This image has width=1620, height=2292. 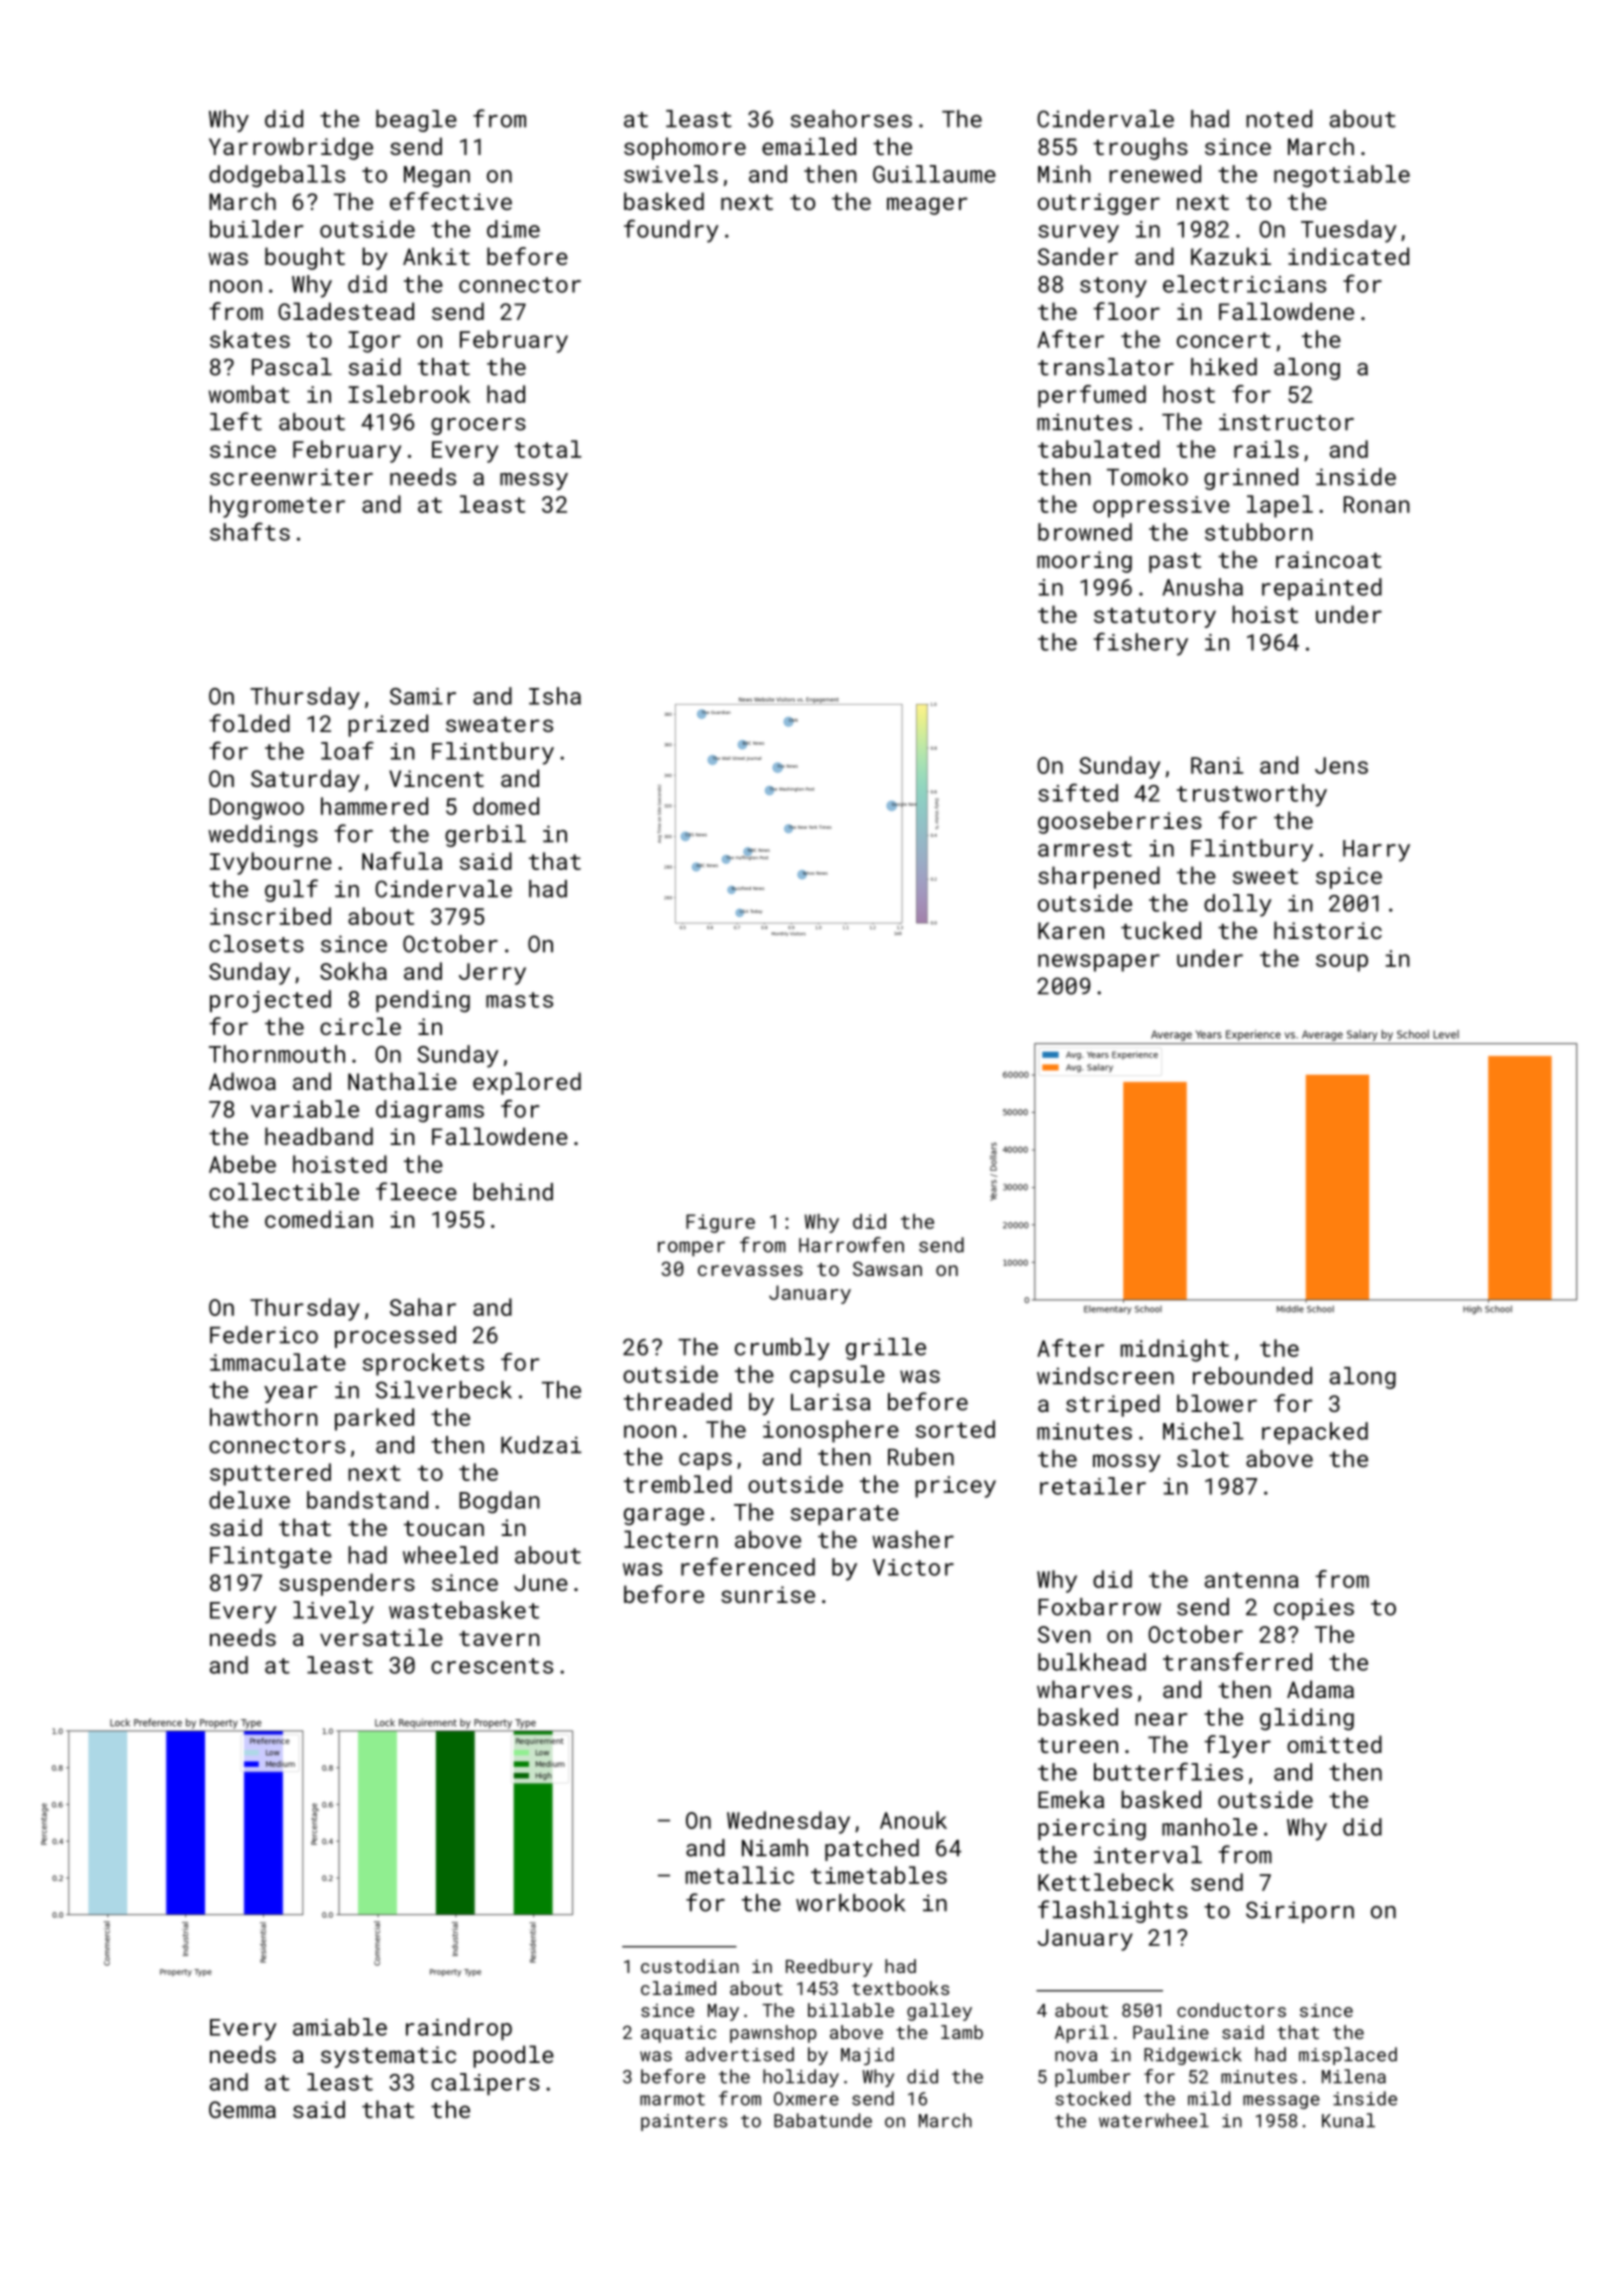 I want to click on dodgeballs, so click(x=277, y=176).
